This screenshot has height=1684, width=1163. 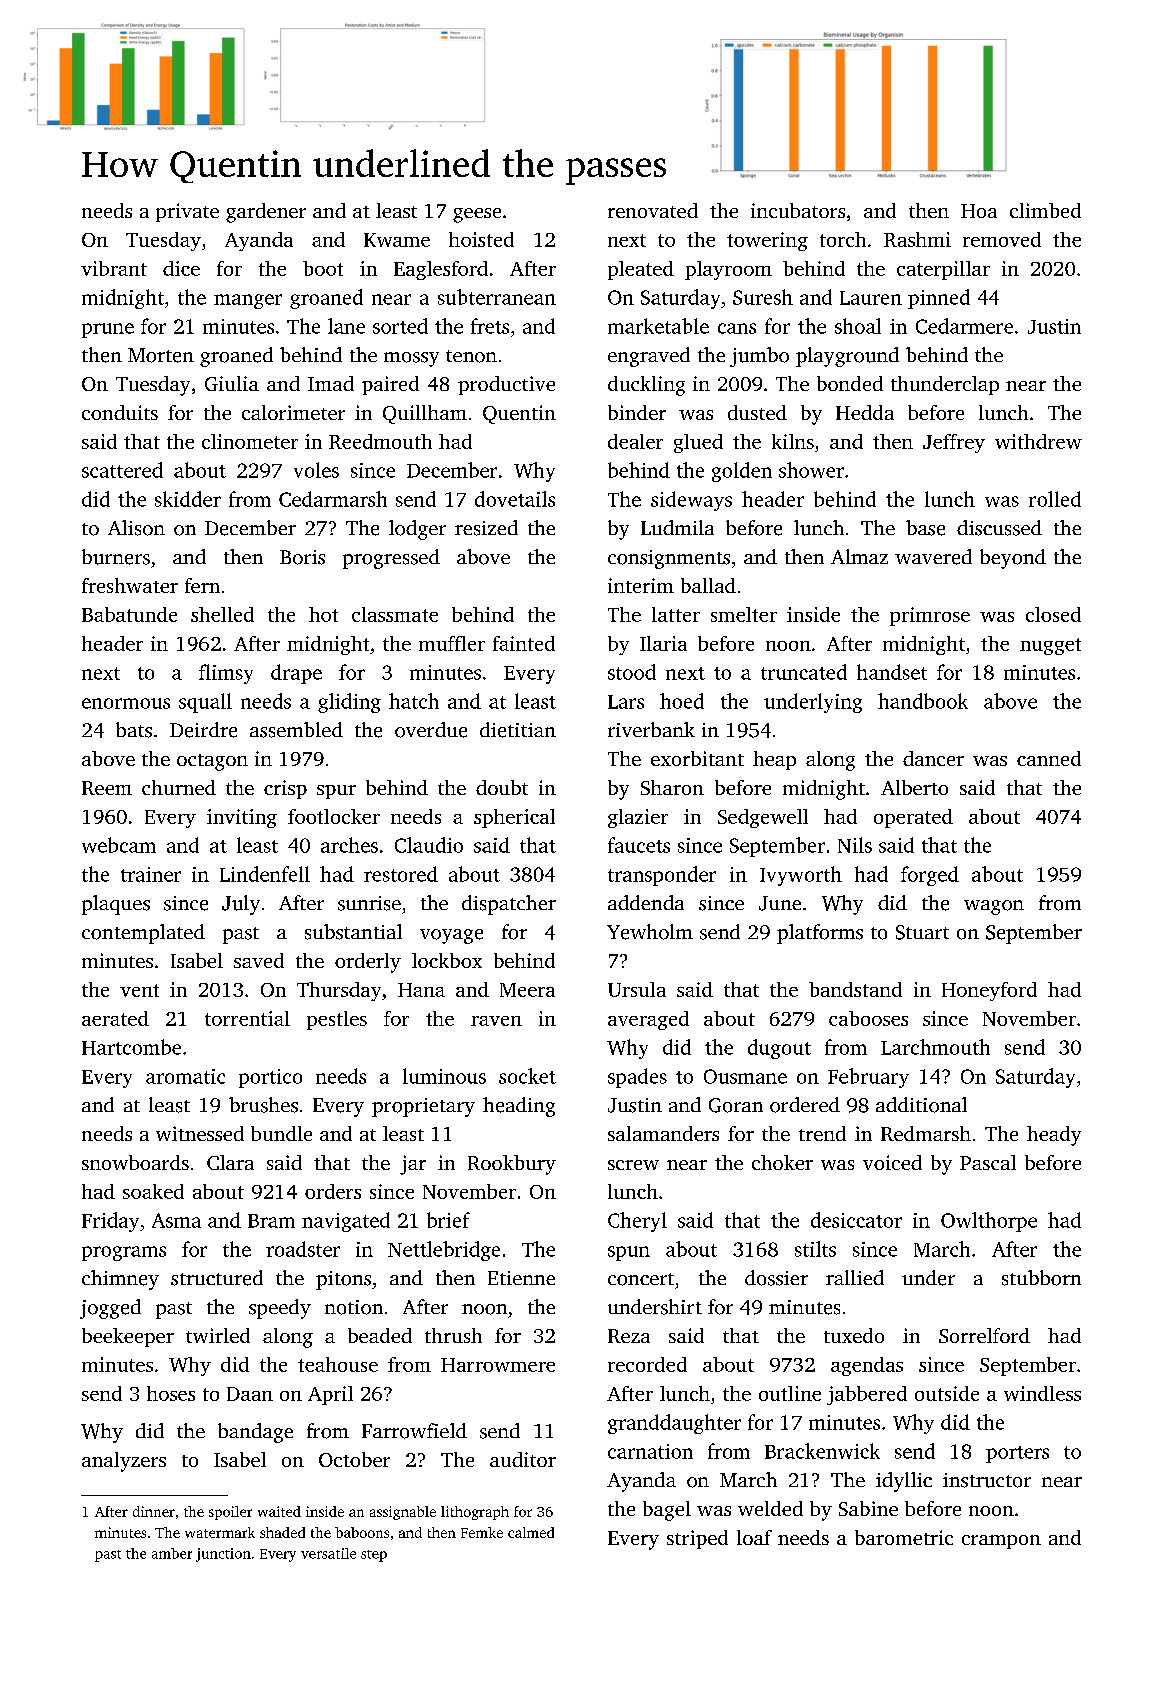 What do you see at coordinates (512, 1165) in the screenshot?
I see `Rookbury` at bounding box center [512, 1165].
